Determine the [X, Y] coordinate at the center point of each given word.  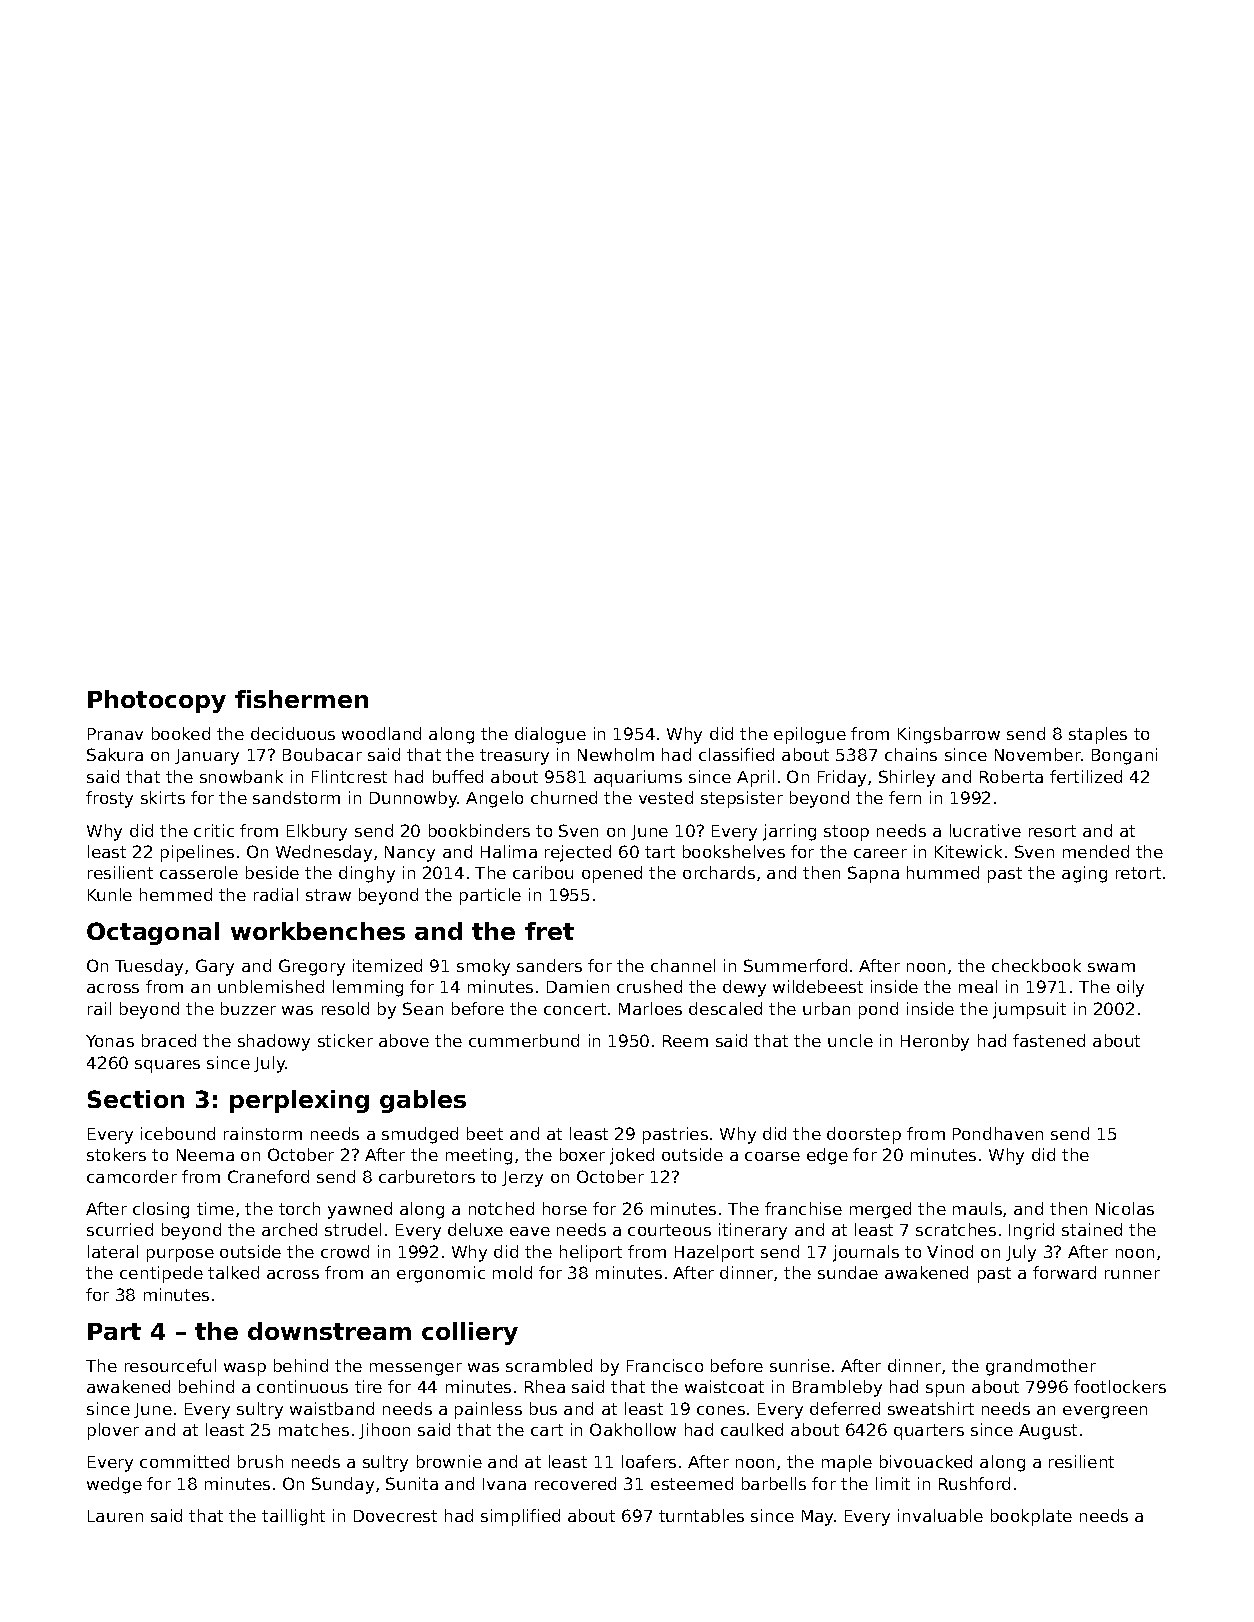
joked [632, 1156]
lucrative [985, 830]
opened [612, 874]
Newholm [616, 754]
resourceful [170, 1365]
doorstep [864, 1135]
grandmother [1041, 1367]
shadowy [274, 1042]
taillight [293, 1517]
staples [1098, 735]
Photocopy [157, 701]
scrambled [549, 1365]
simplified [520, 1517]
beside [272, 872]
